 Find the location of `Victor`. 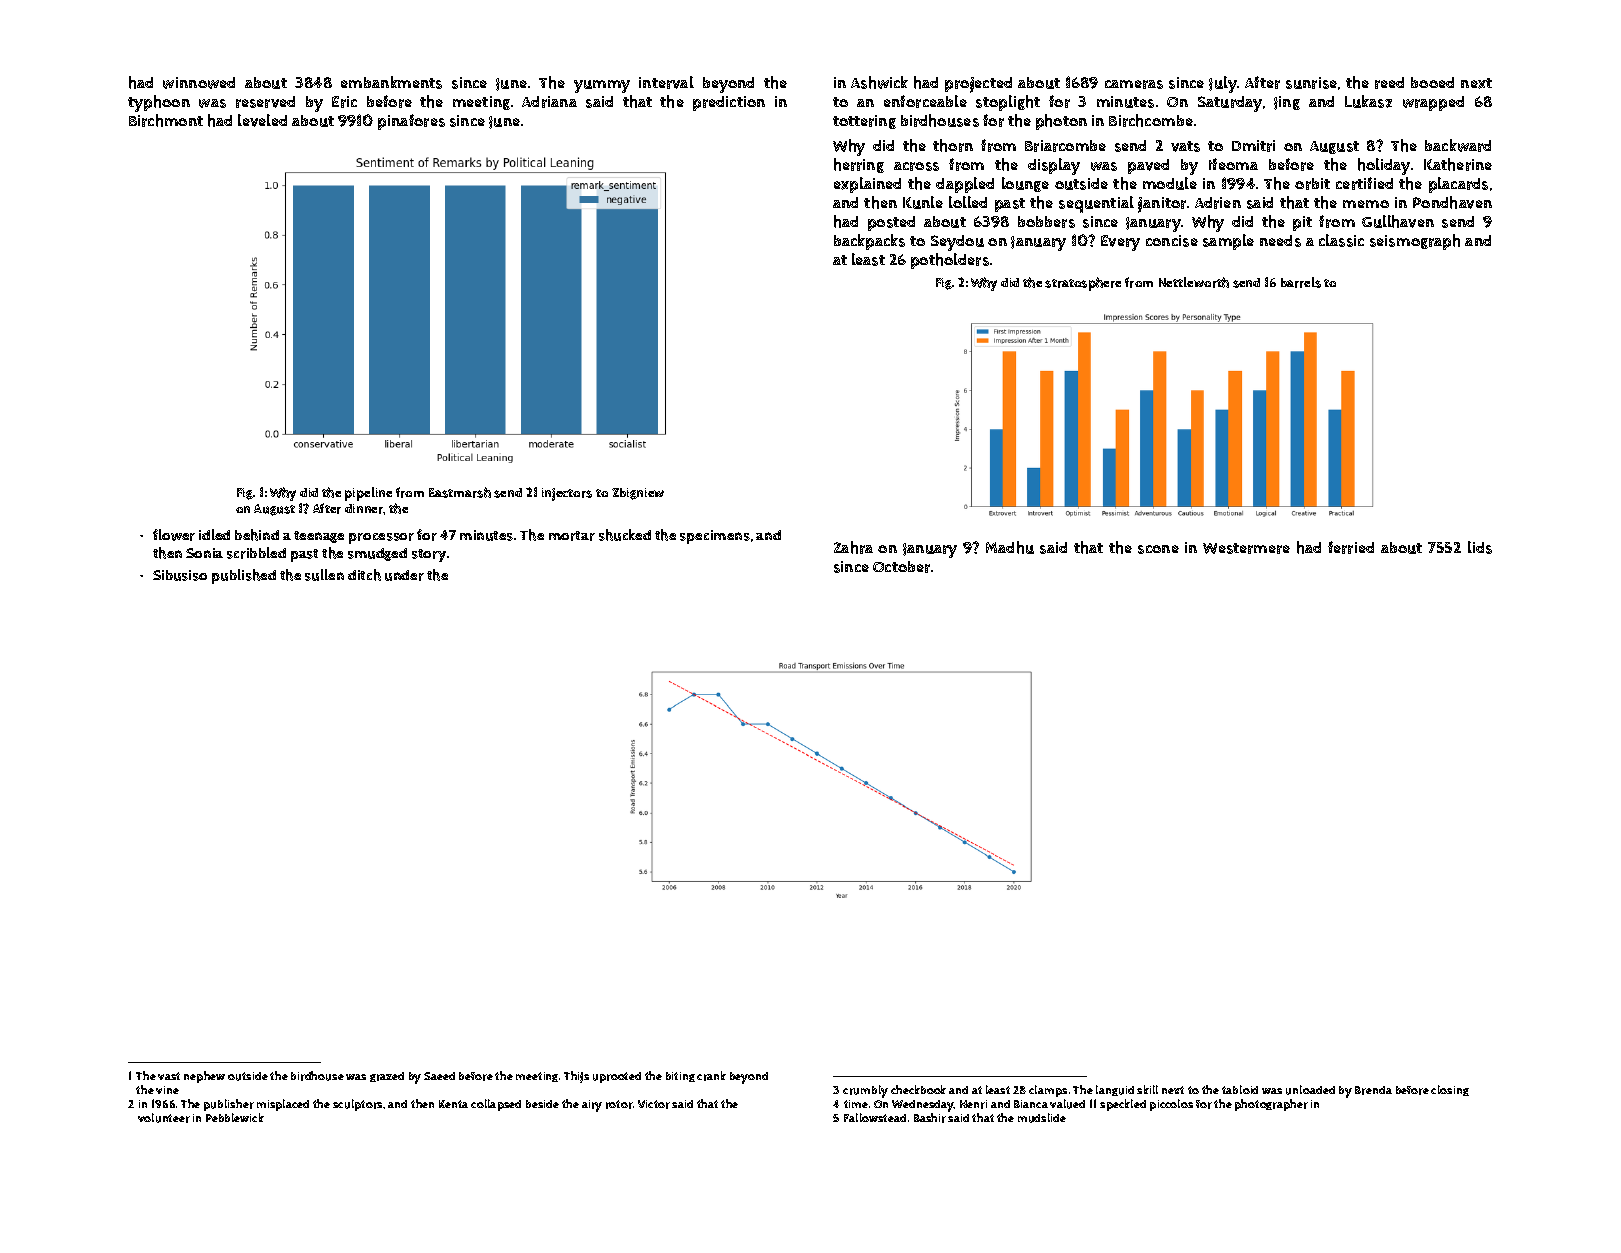

Victor is located at coordinates (654, 1104).
